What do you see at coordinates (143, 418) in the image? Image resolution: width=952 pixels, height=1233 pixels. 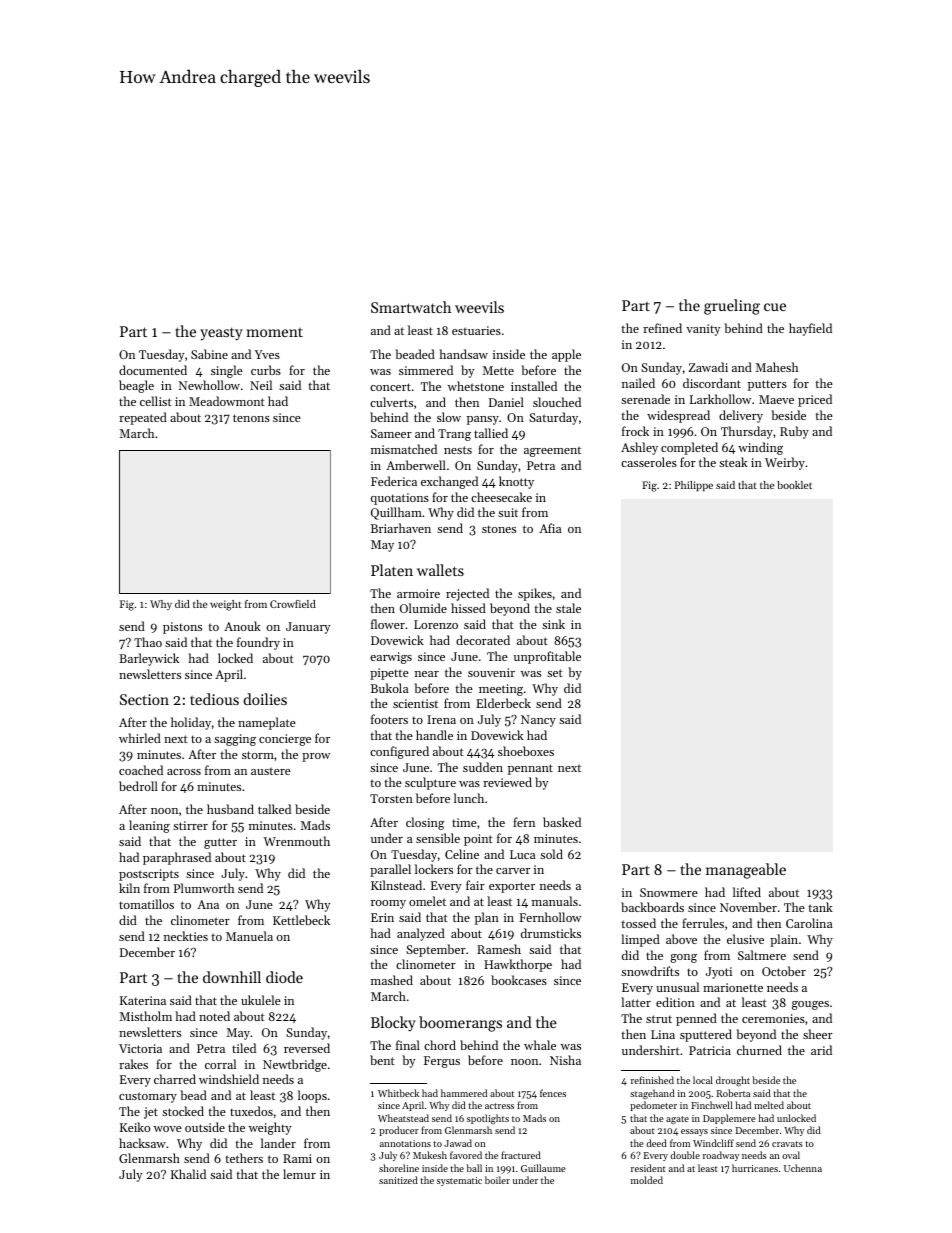 I see `repeated` at bounding box center [143, 418].
